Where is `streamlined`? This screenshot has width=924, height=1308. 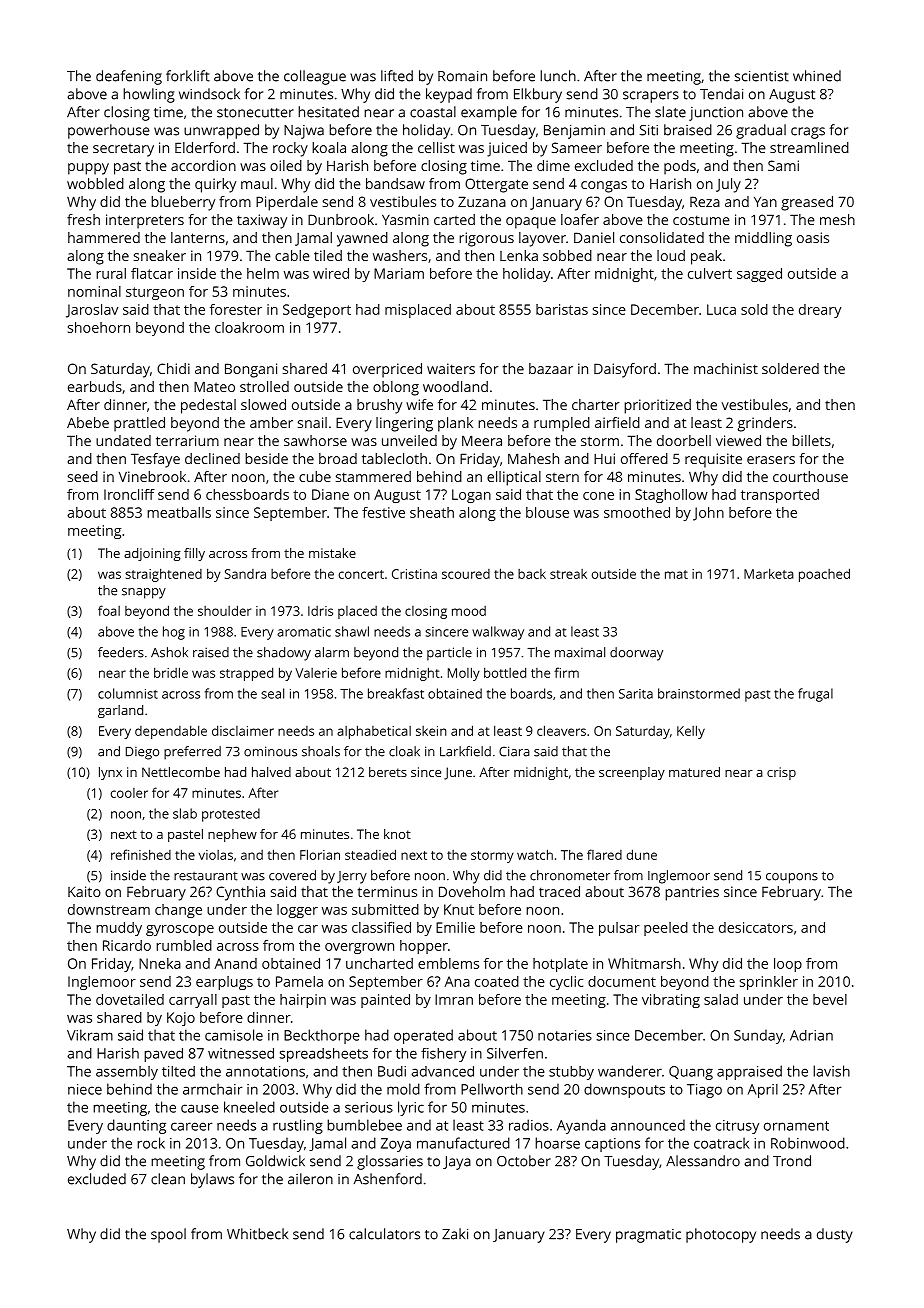 streamlined is located at coordinates (809, 147).
